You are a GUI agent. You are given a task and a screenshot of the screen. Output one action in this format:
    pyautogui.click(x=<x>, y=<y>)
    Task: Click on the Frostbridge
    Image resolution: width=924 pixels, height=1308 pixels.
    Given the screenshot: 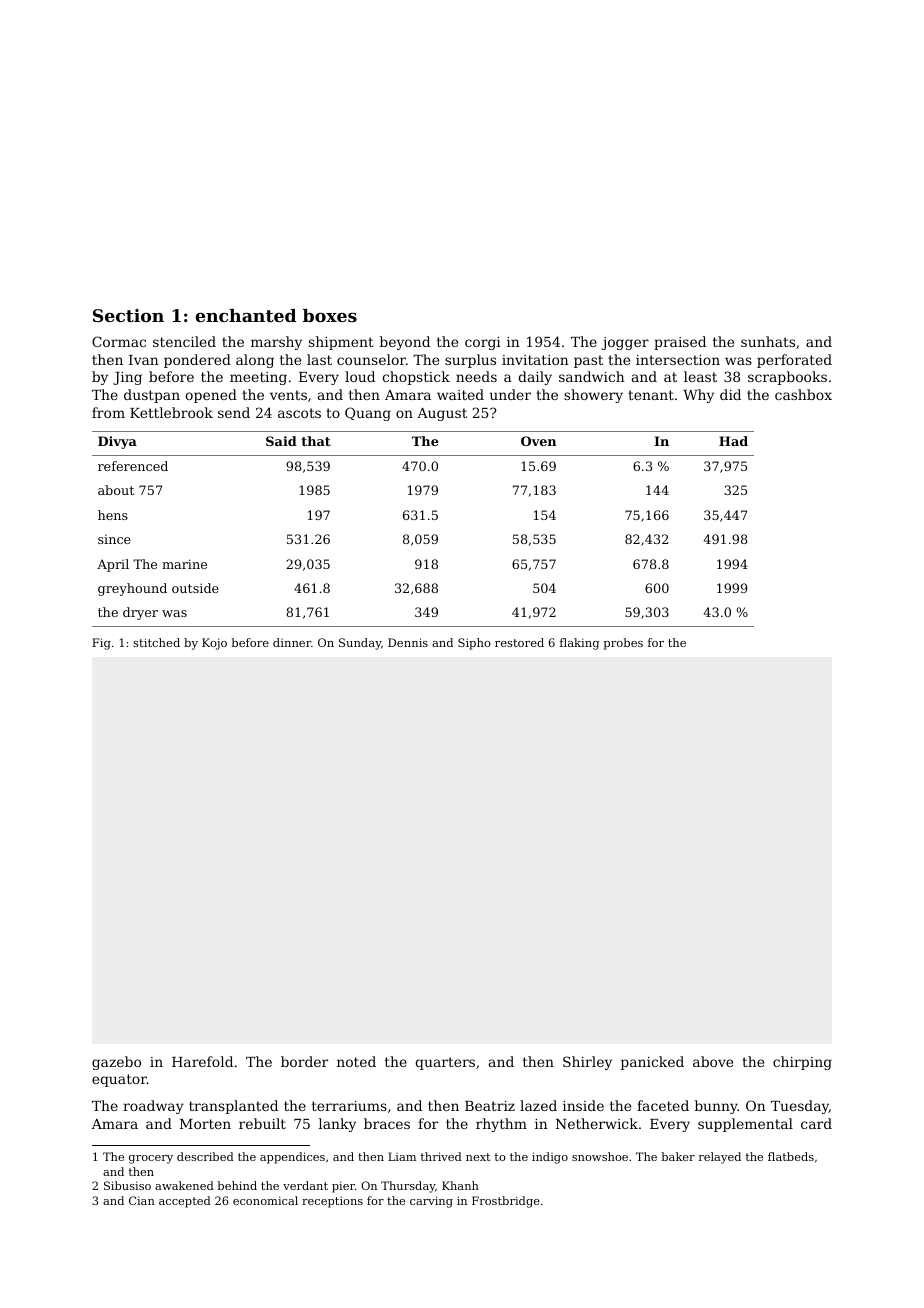 What is the action you would take?
    pyautogui.click(x=506, y=1202)
